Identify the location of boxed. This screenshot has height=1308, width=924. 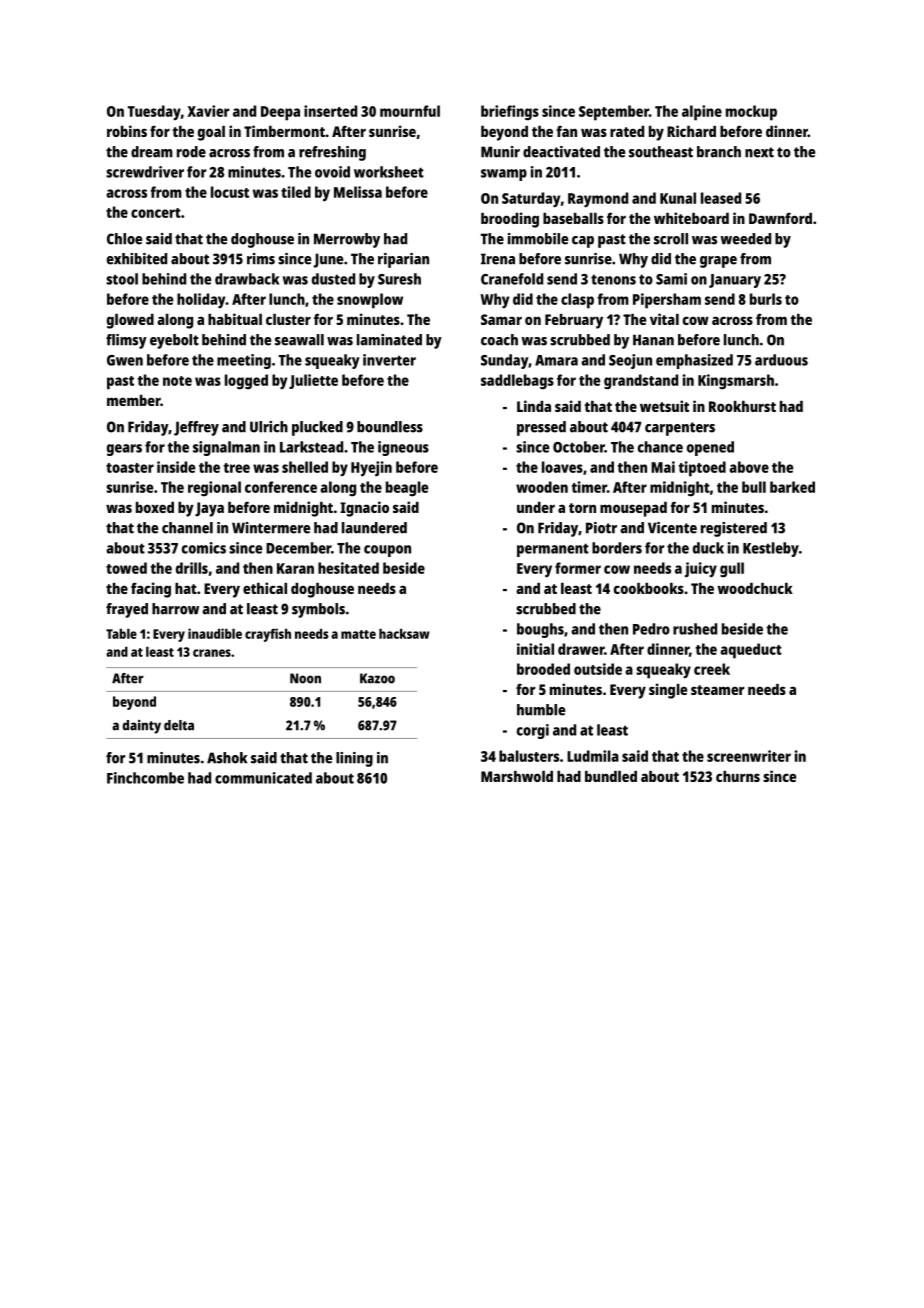
(155, 507).
